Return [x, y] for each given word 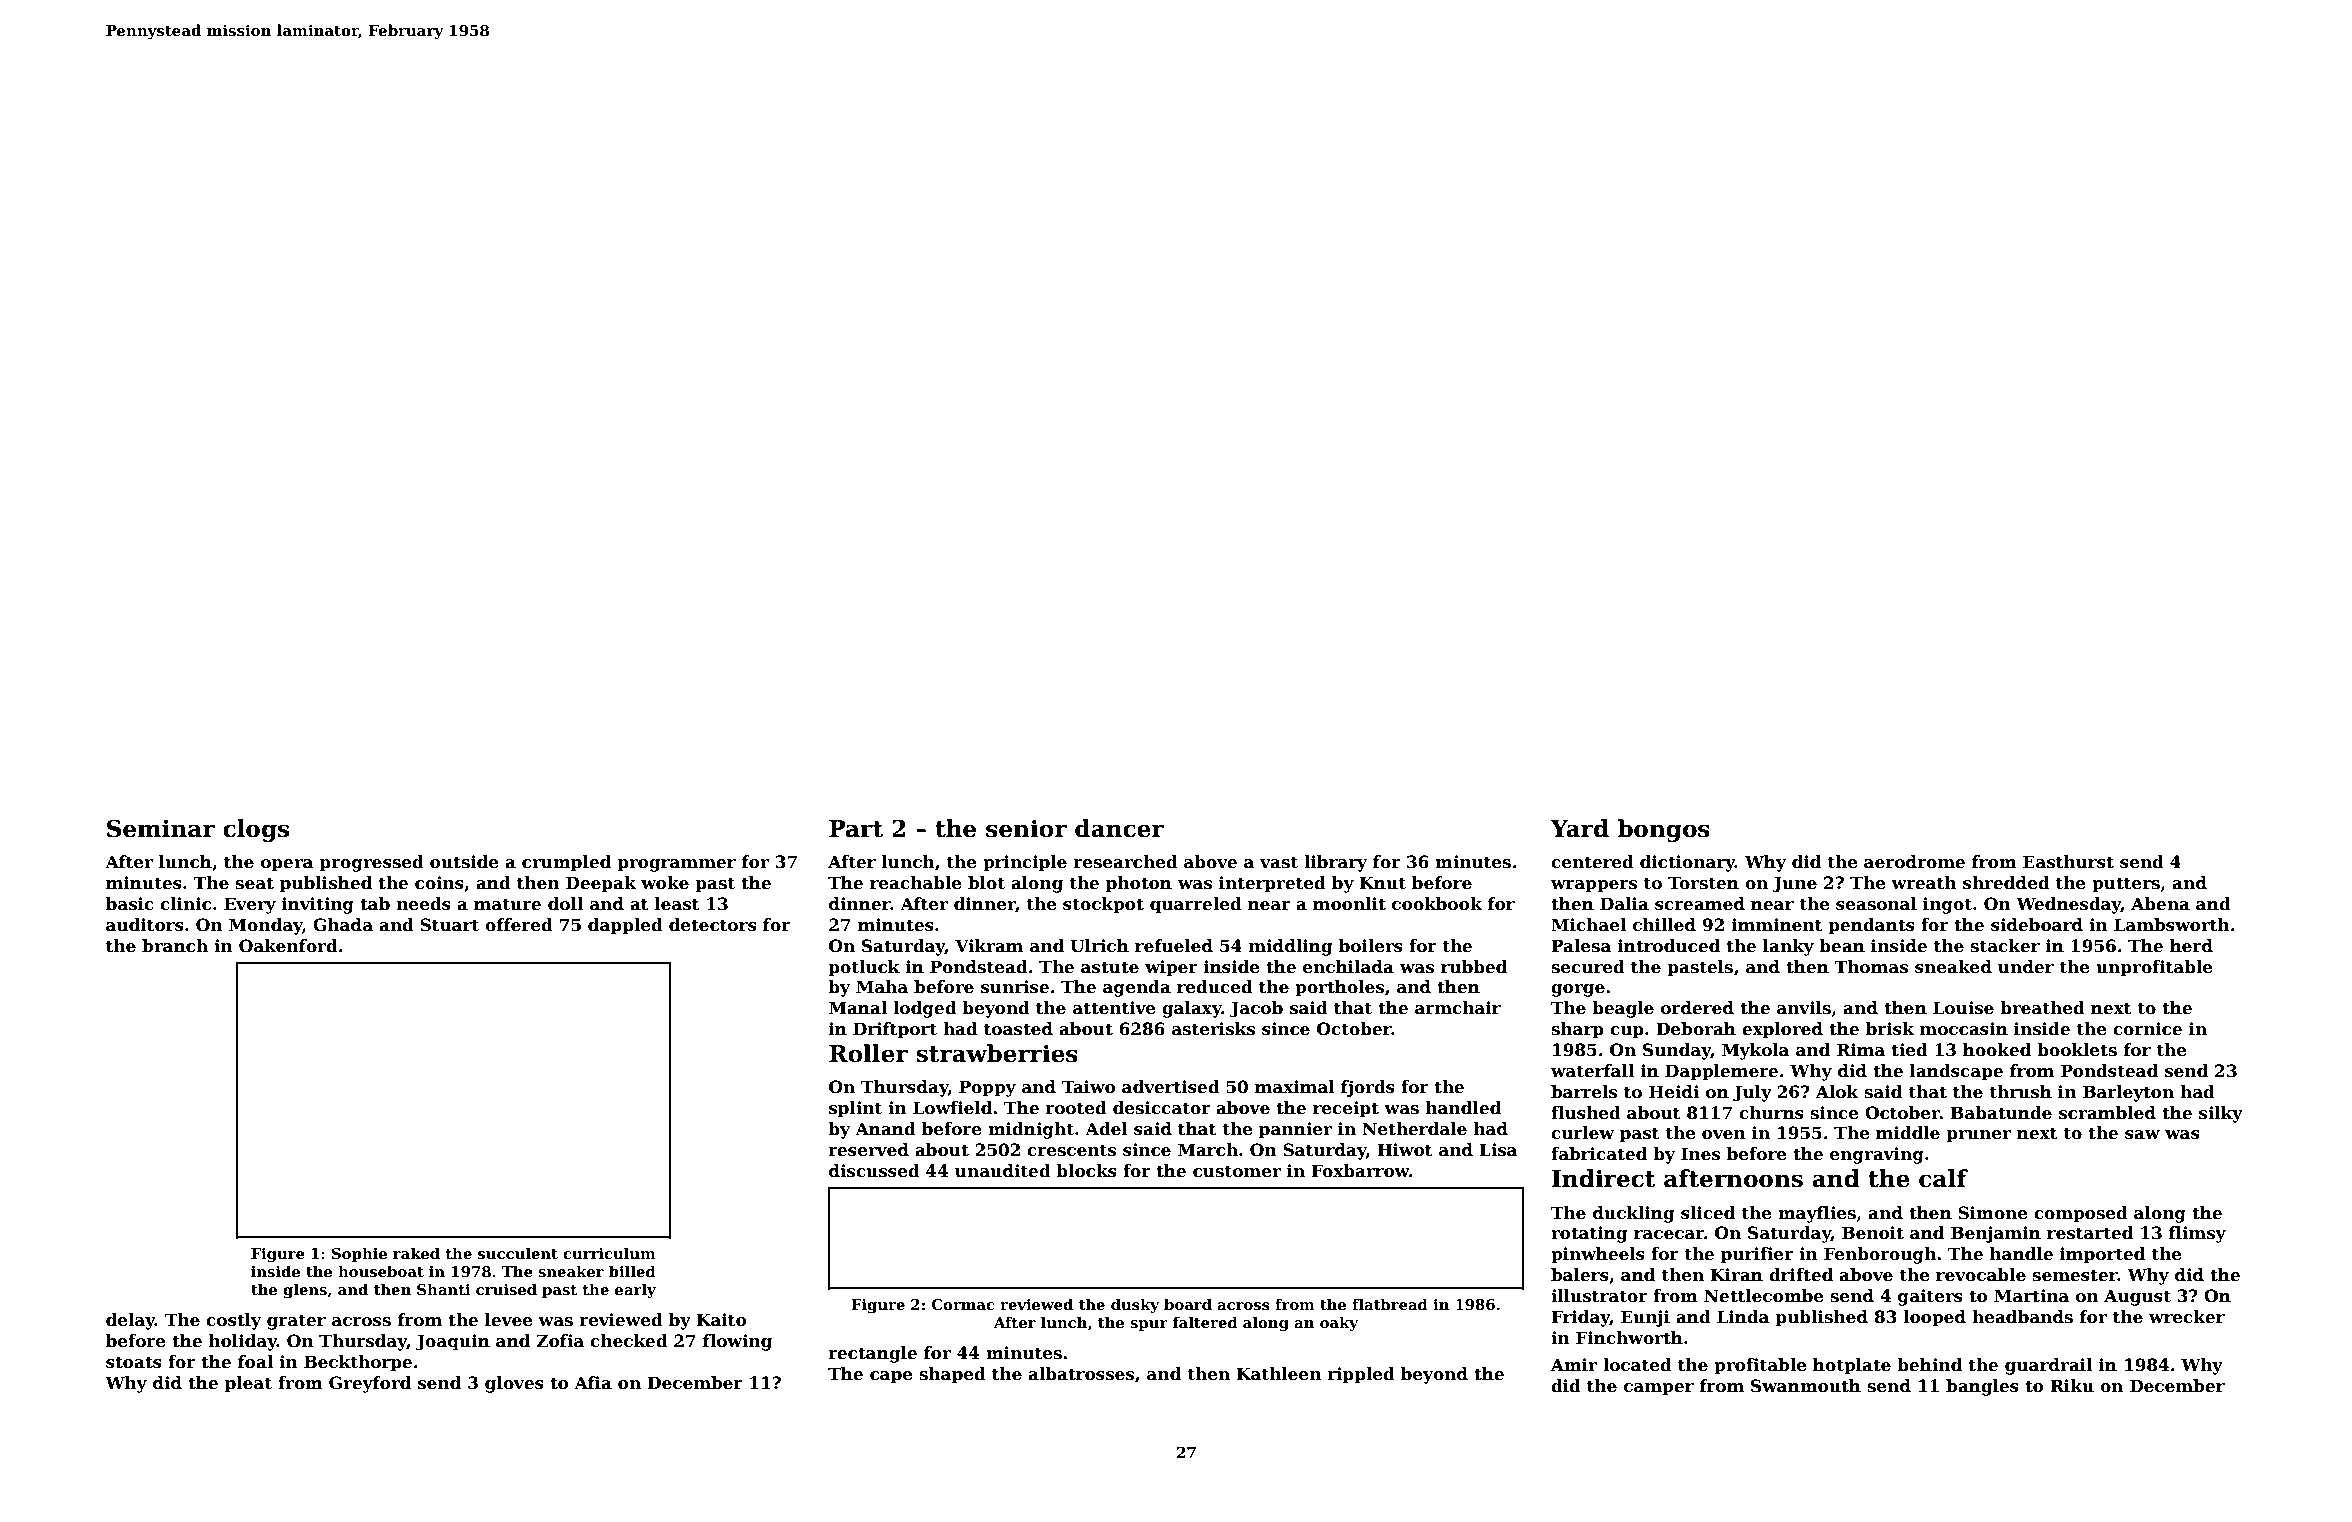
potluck [864, 968]
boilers [1371, 946]
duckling [1634, 1214]
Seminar [161, 828]
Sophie [359, 1254]
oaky [1339, 1323]
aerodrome [1914, 862]
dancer [1119, 828]
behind [1929, 1365]
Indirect [1604, 1178]
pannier [1295, 1130]
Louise [1963, 1008]
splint [855, 1109]
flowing [737, 1342]
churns [1771, 1113]
